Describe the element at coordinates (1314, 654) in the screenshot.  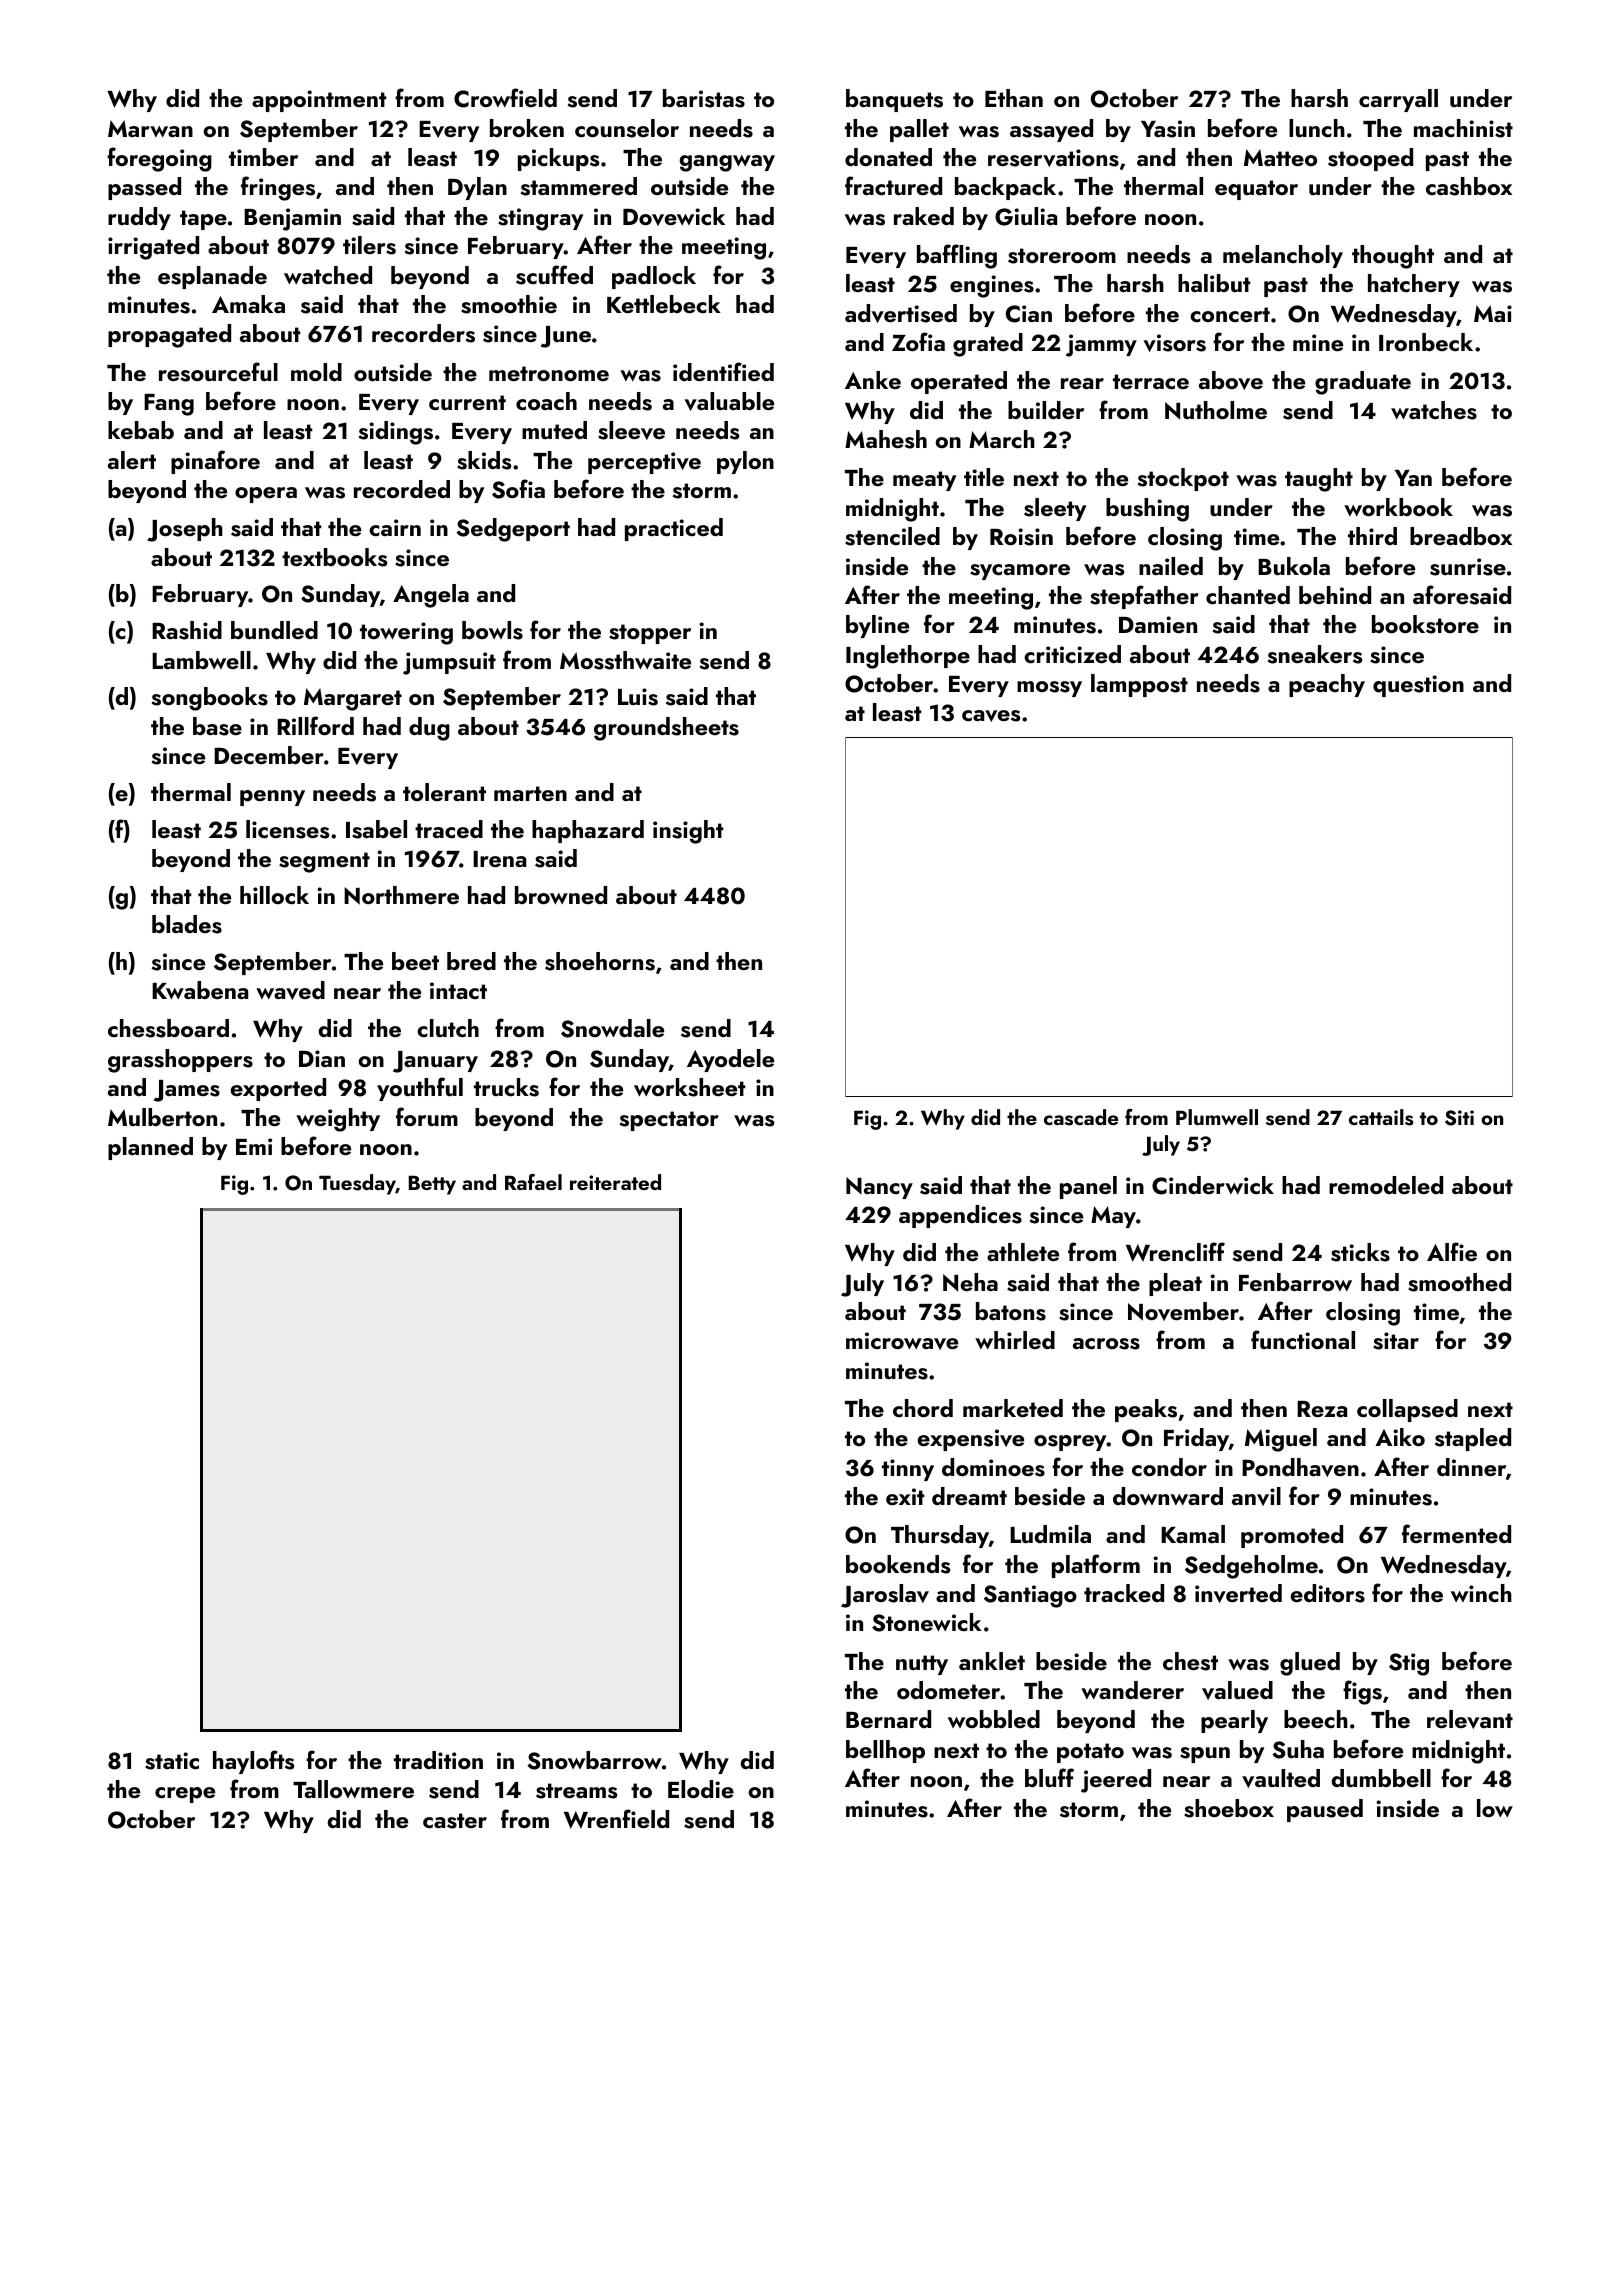
I see `sneakers` at that location.
